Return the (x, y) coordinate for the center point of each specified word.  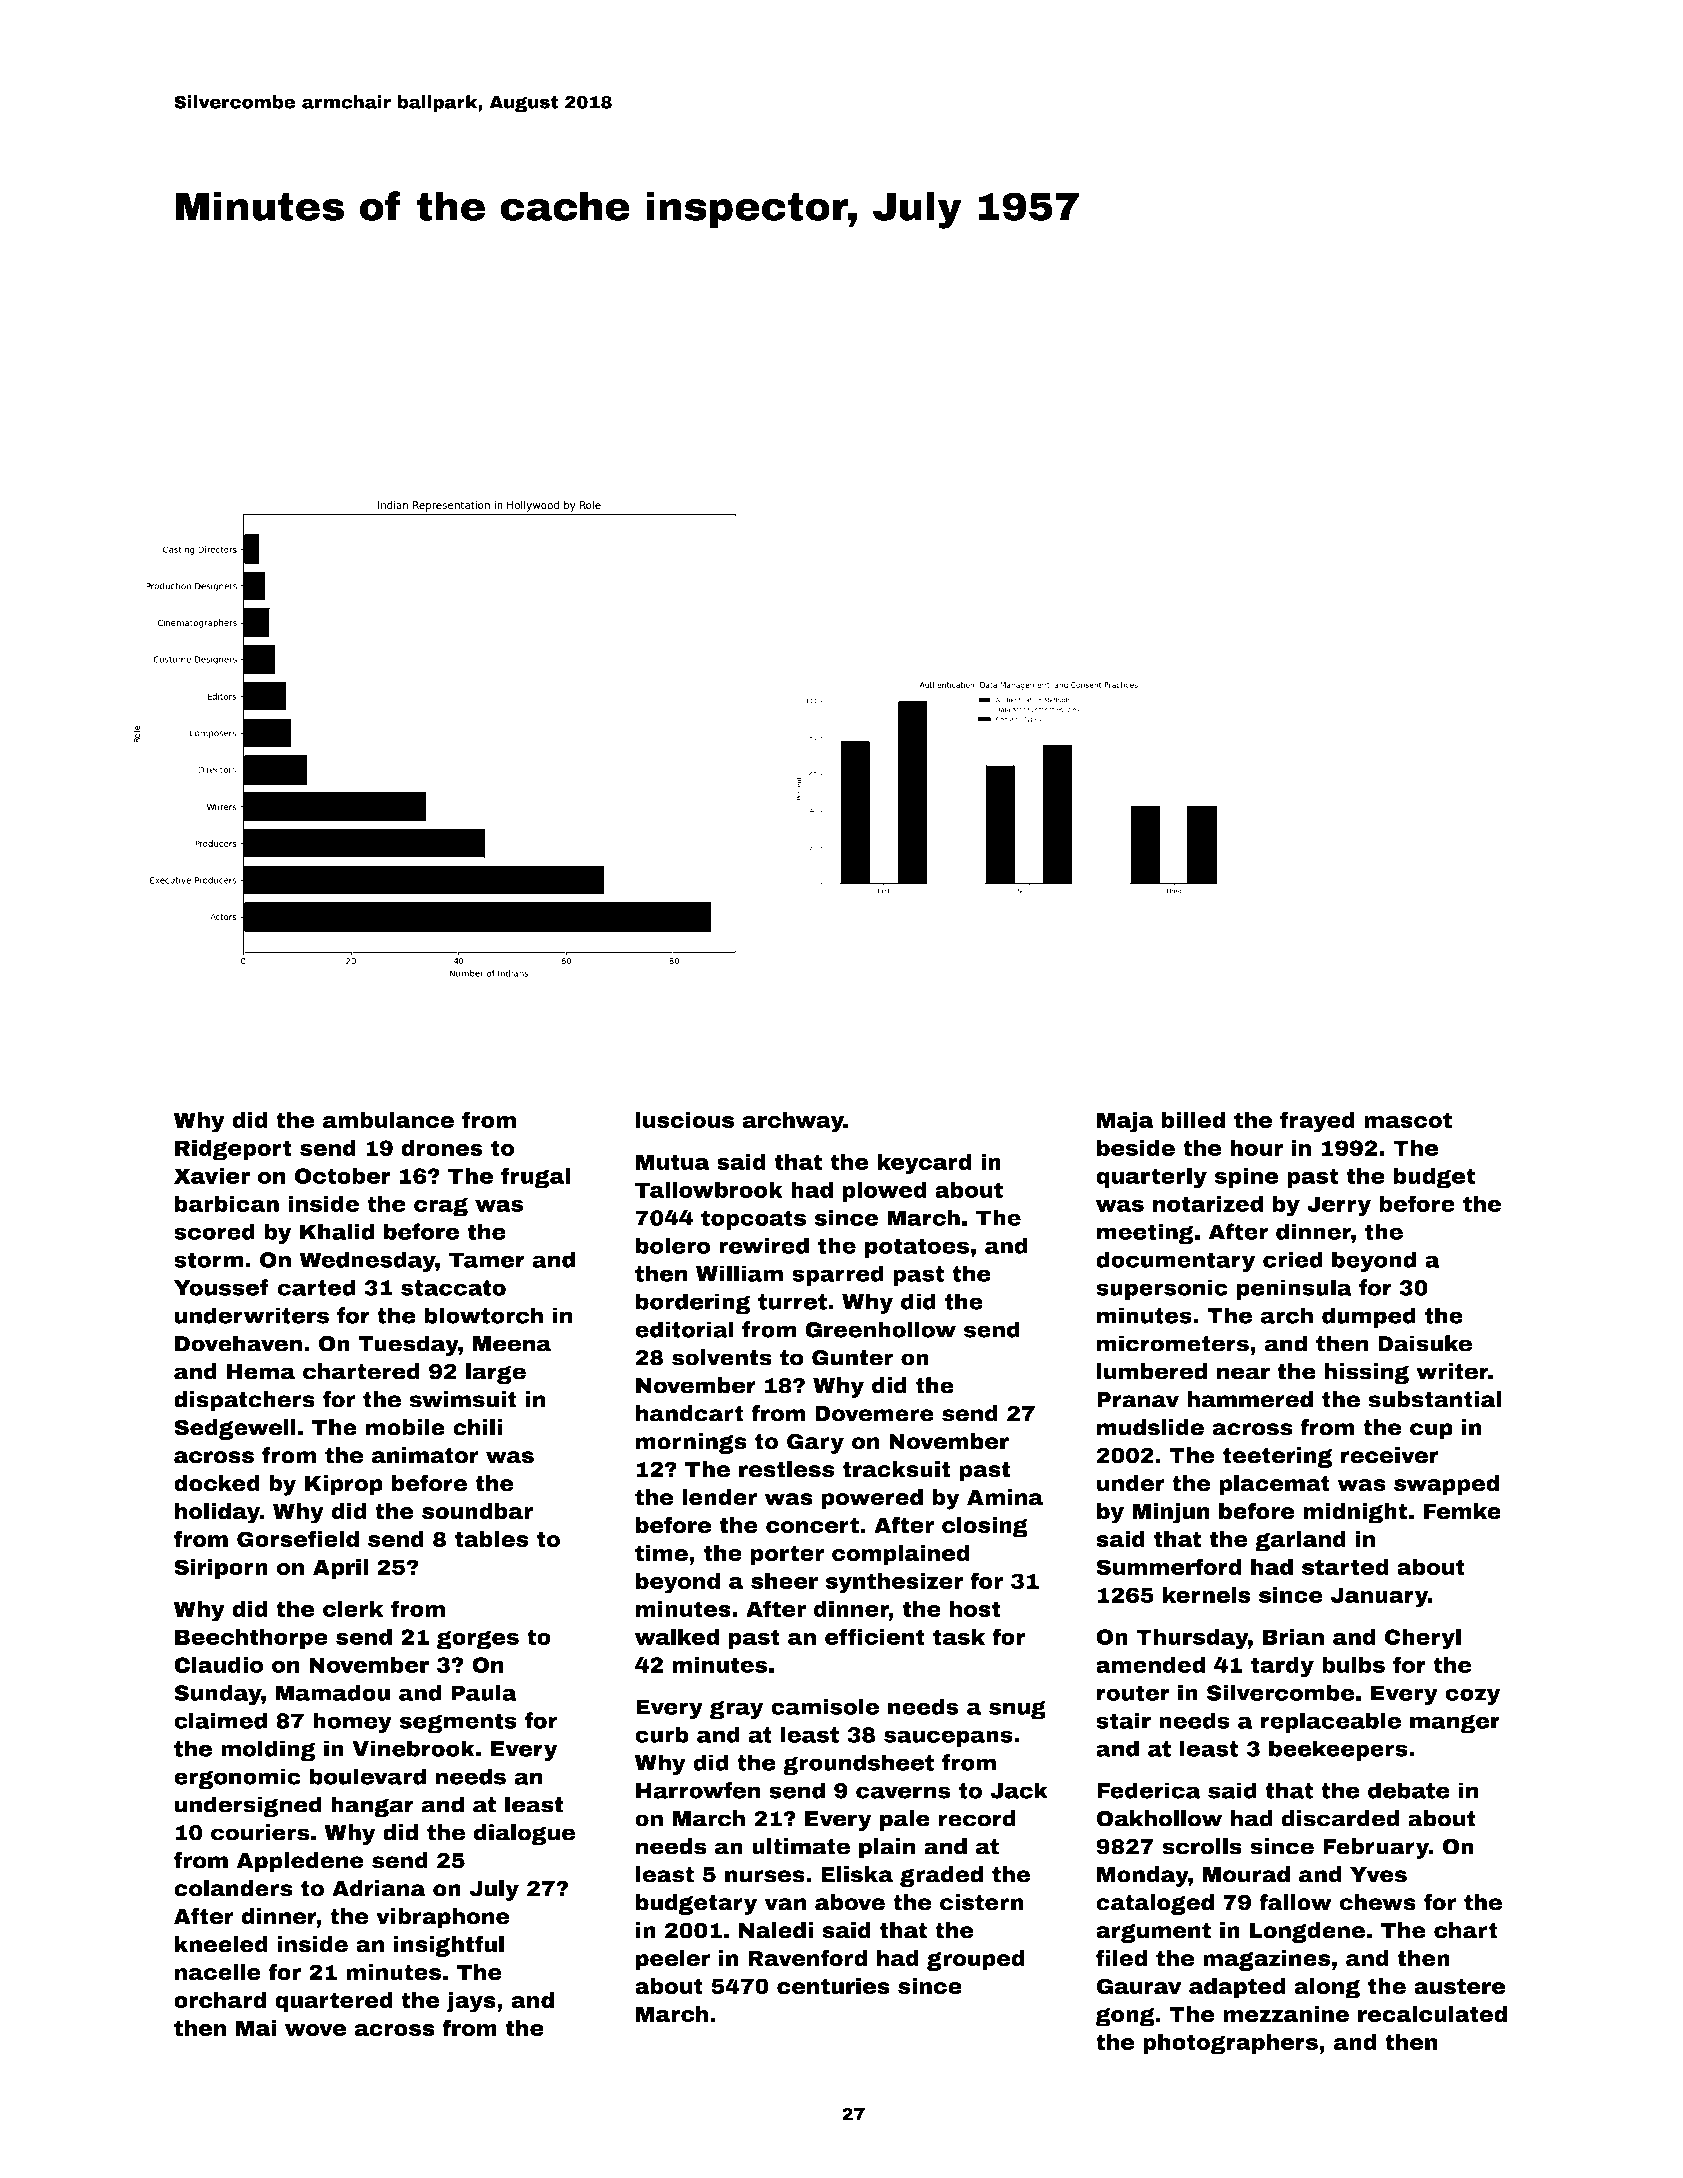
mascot (1408, 1120)
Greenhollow (880, 1329)
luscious (685, 1119)
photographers (1230, 2044)
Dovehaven (238, 1343)
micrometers (1173, 1343)
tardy (1282, 1667)
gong (1125, 2017)
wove (315, 2030)
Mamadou (332, 1692)
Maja (1125, 1122)
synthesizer (894, 1583)
